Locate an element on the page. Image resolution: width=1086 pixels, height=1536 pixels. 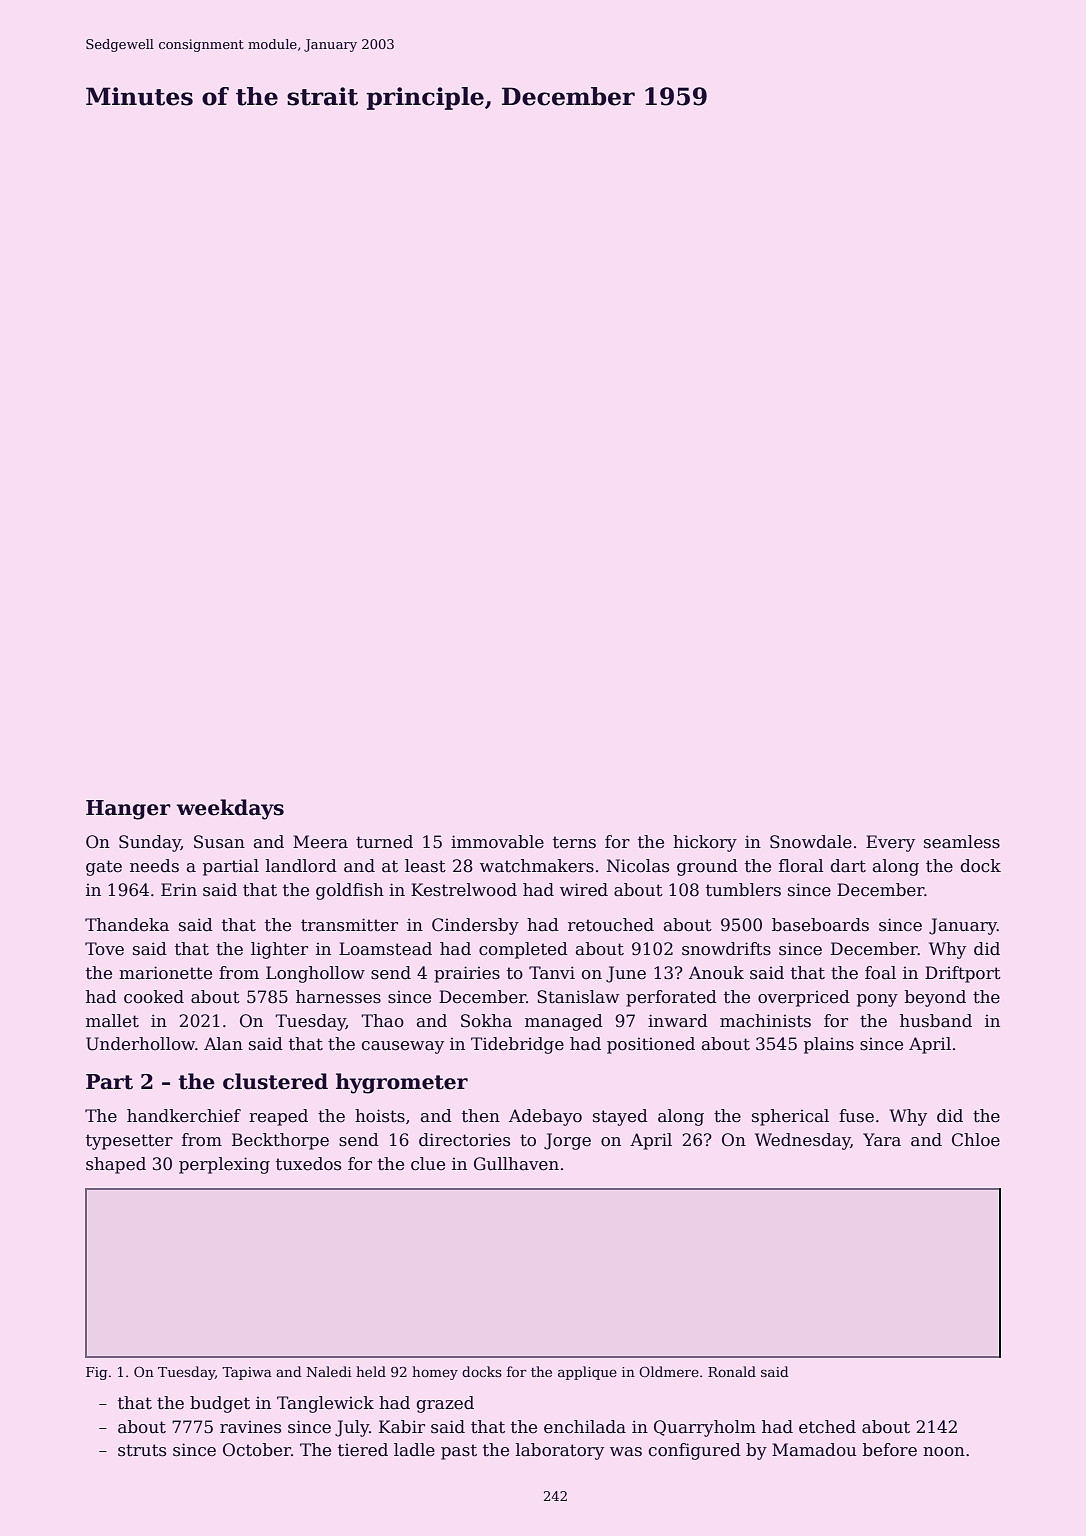
perplexing is located at coordinates (224, 1165).
